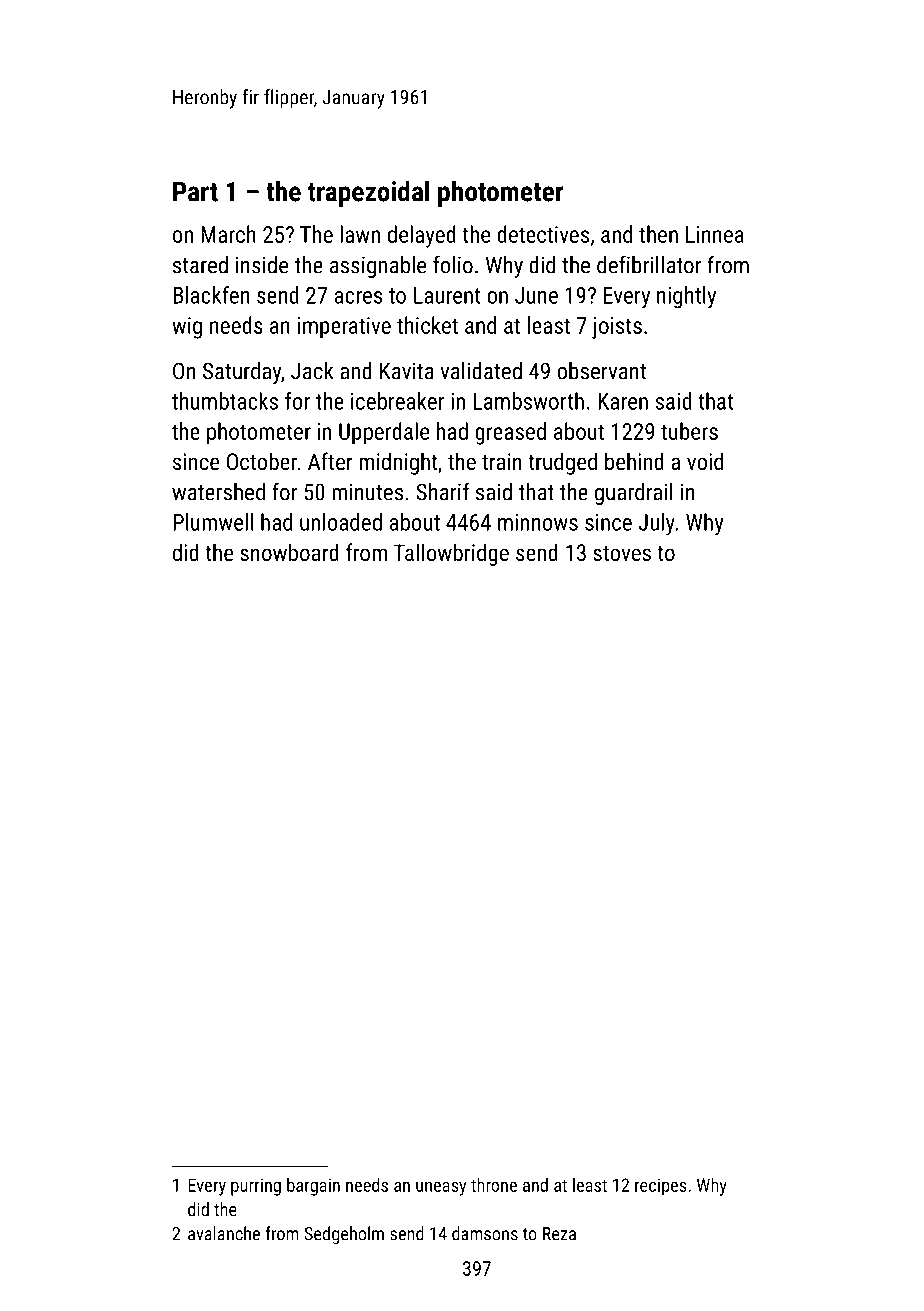 The image size is (924, 1311). Describe the element at coordinates (224, 1233) in the page. I see `avalanche` at that location.
